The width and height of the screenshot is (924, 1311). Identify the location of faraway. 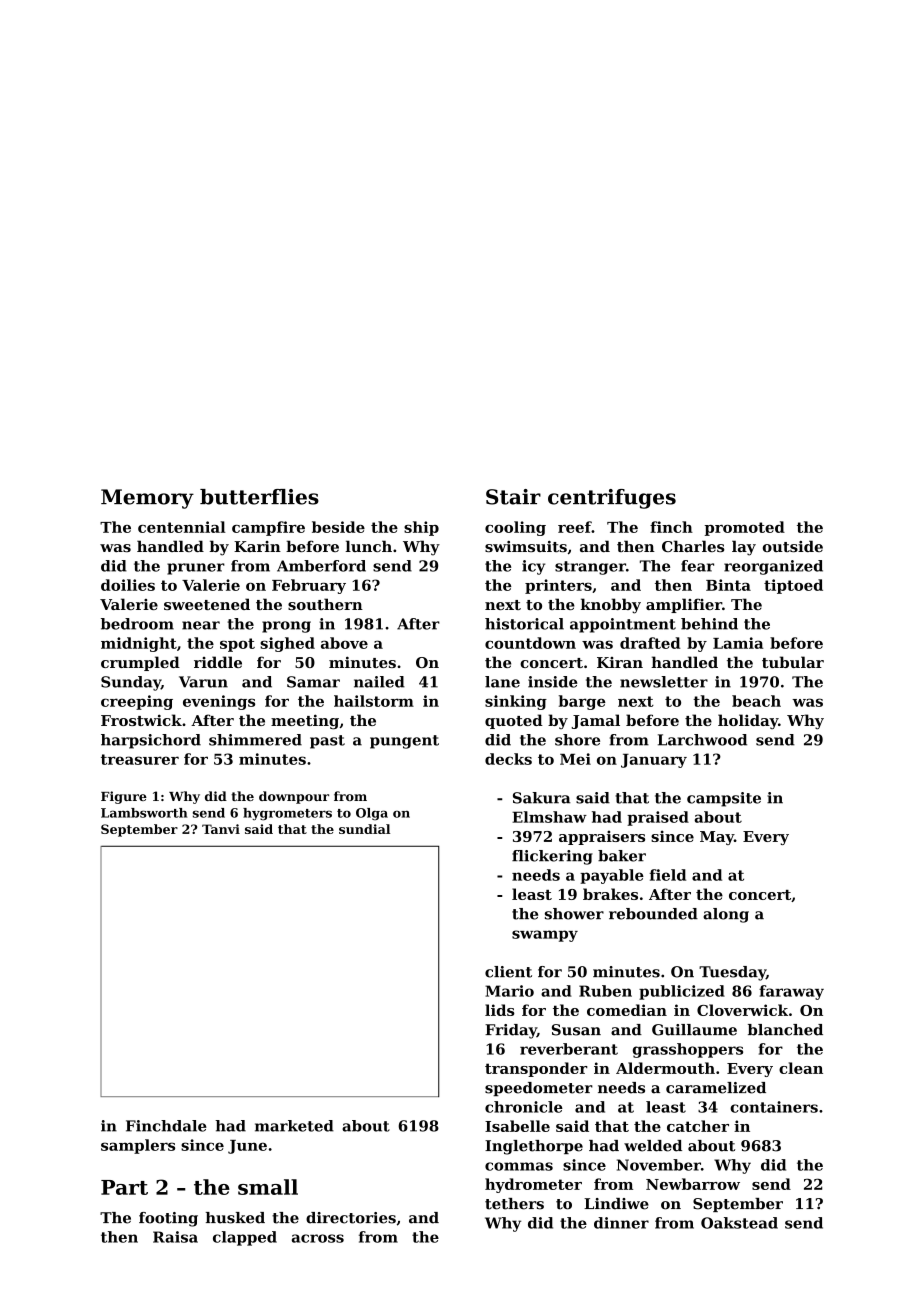
(791, 992).
